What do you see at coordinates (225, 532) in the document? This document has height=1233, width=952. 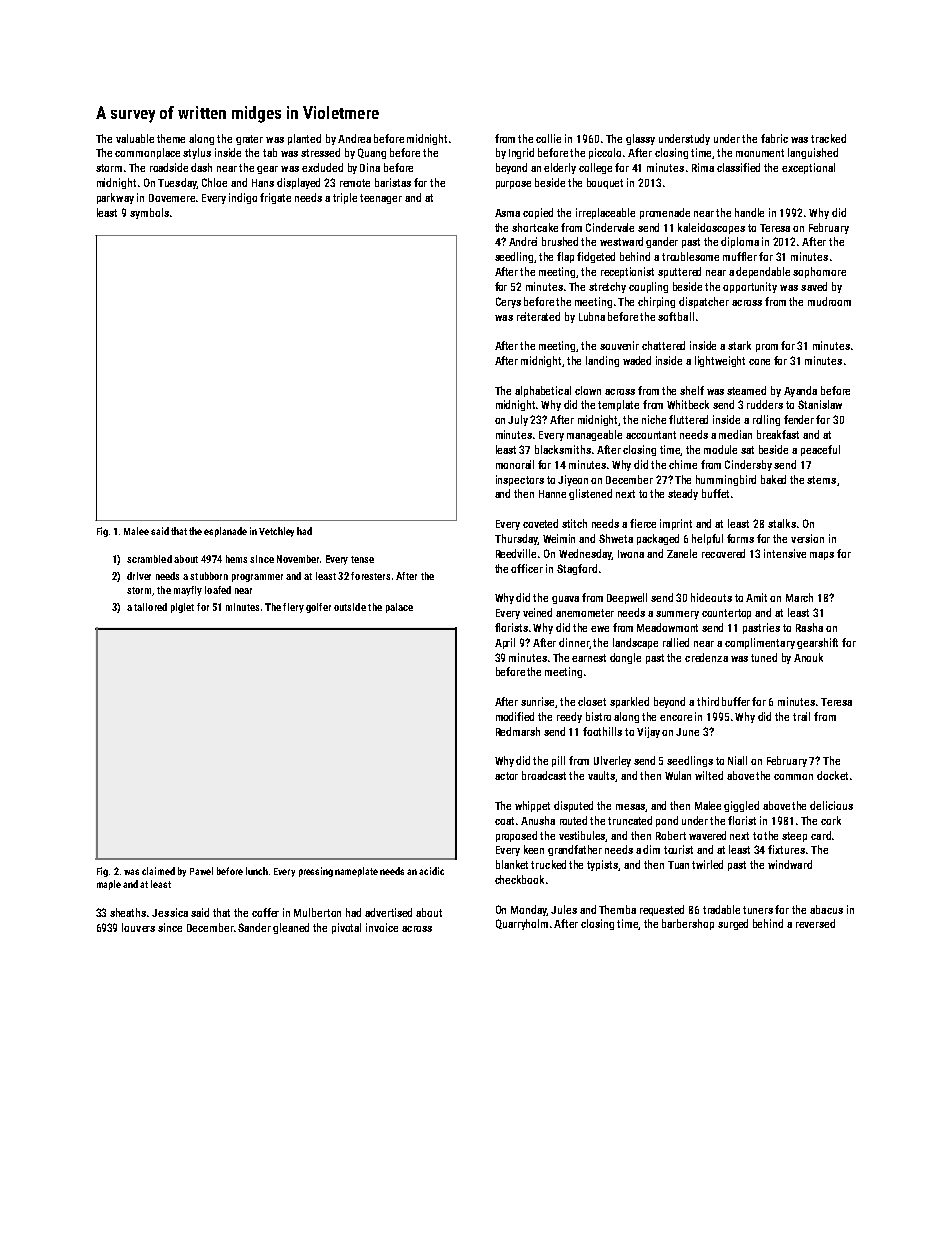 I see `esplanade` at bounding box center [225, 532].
